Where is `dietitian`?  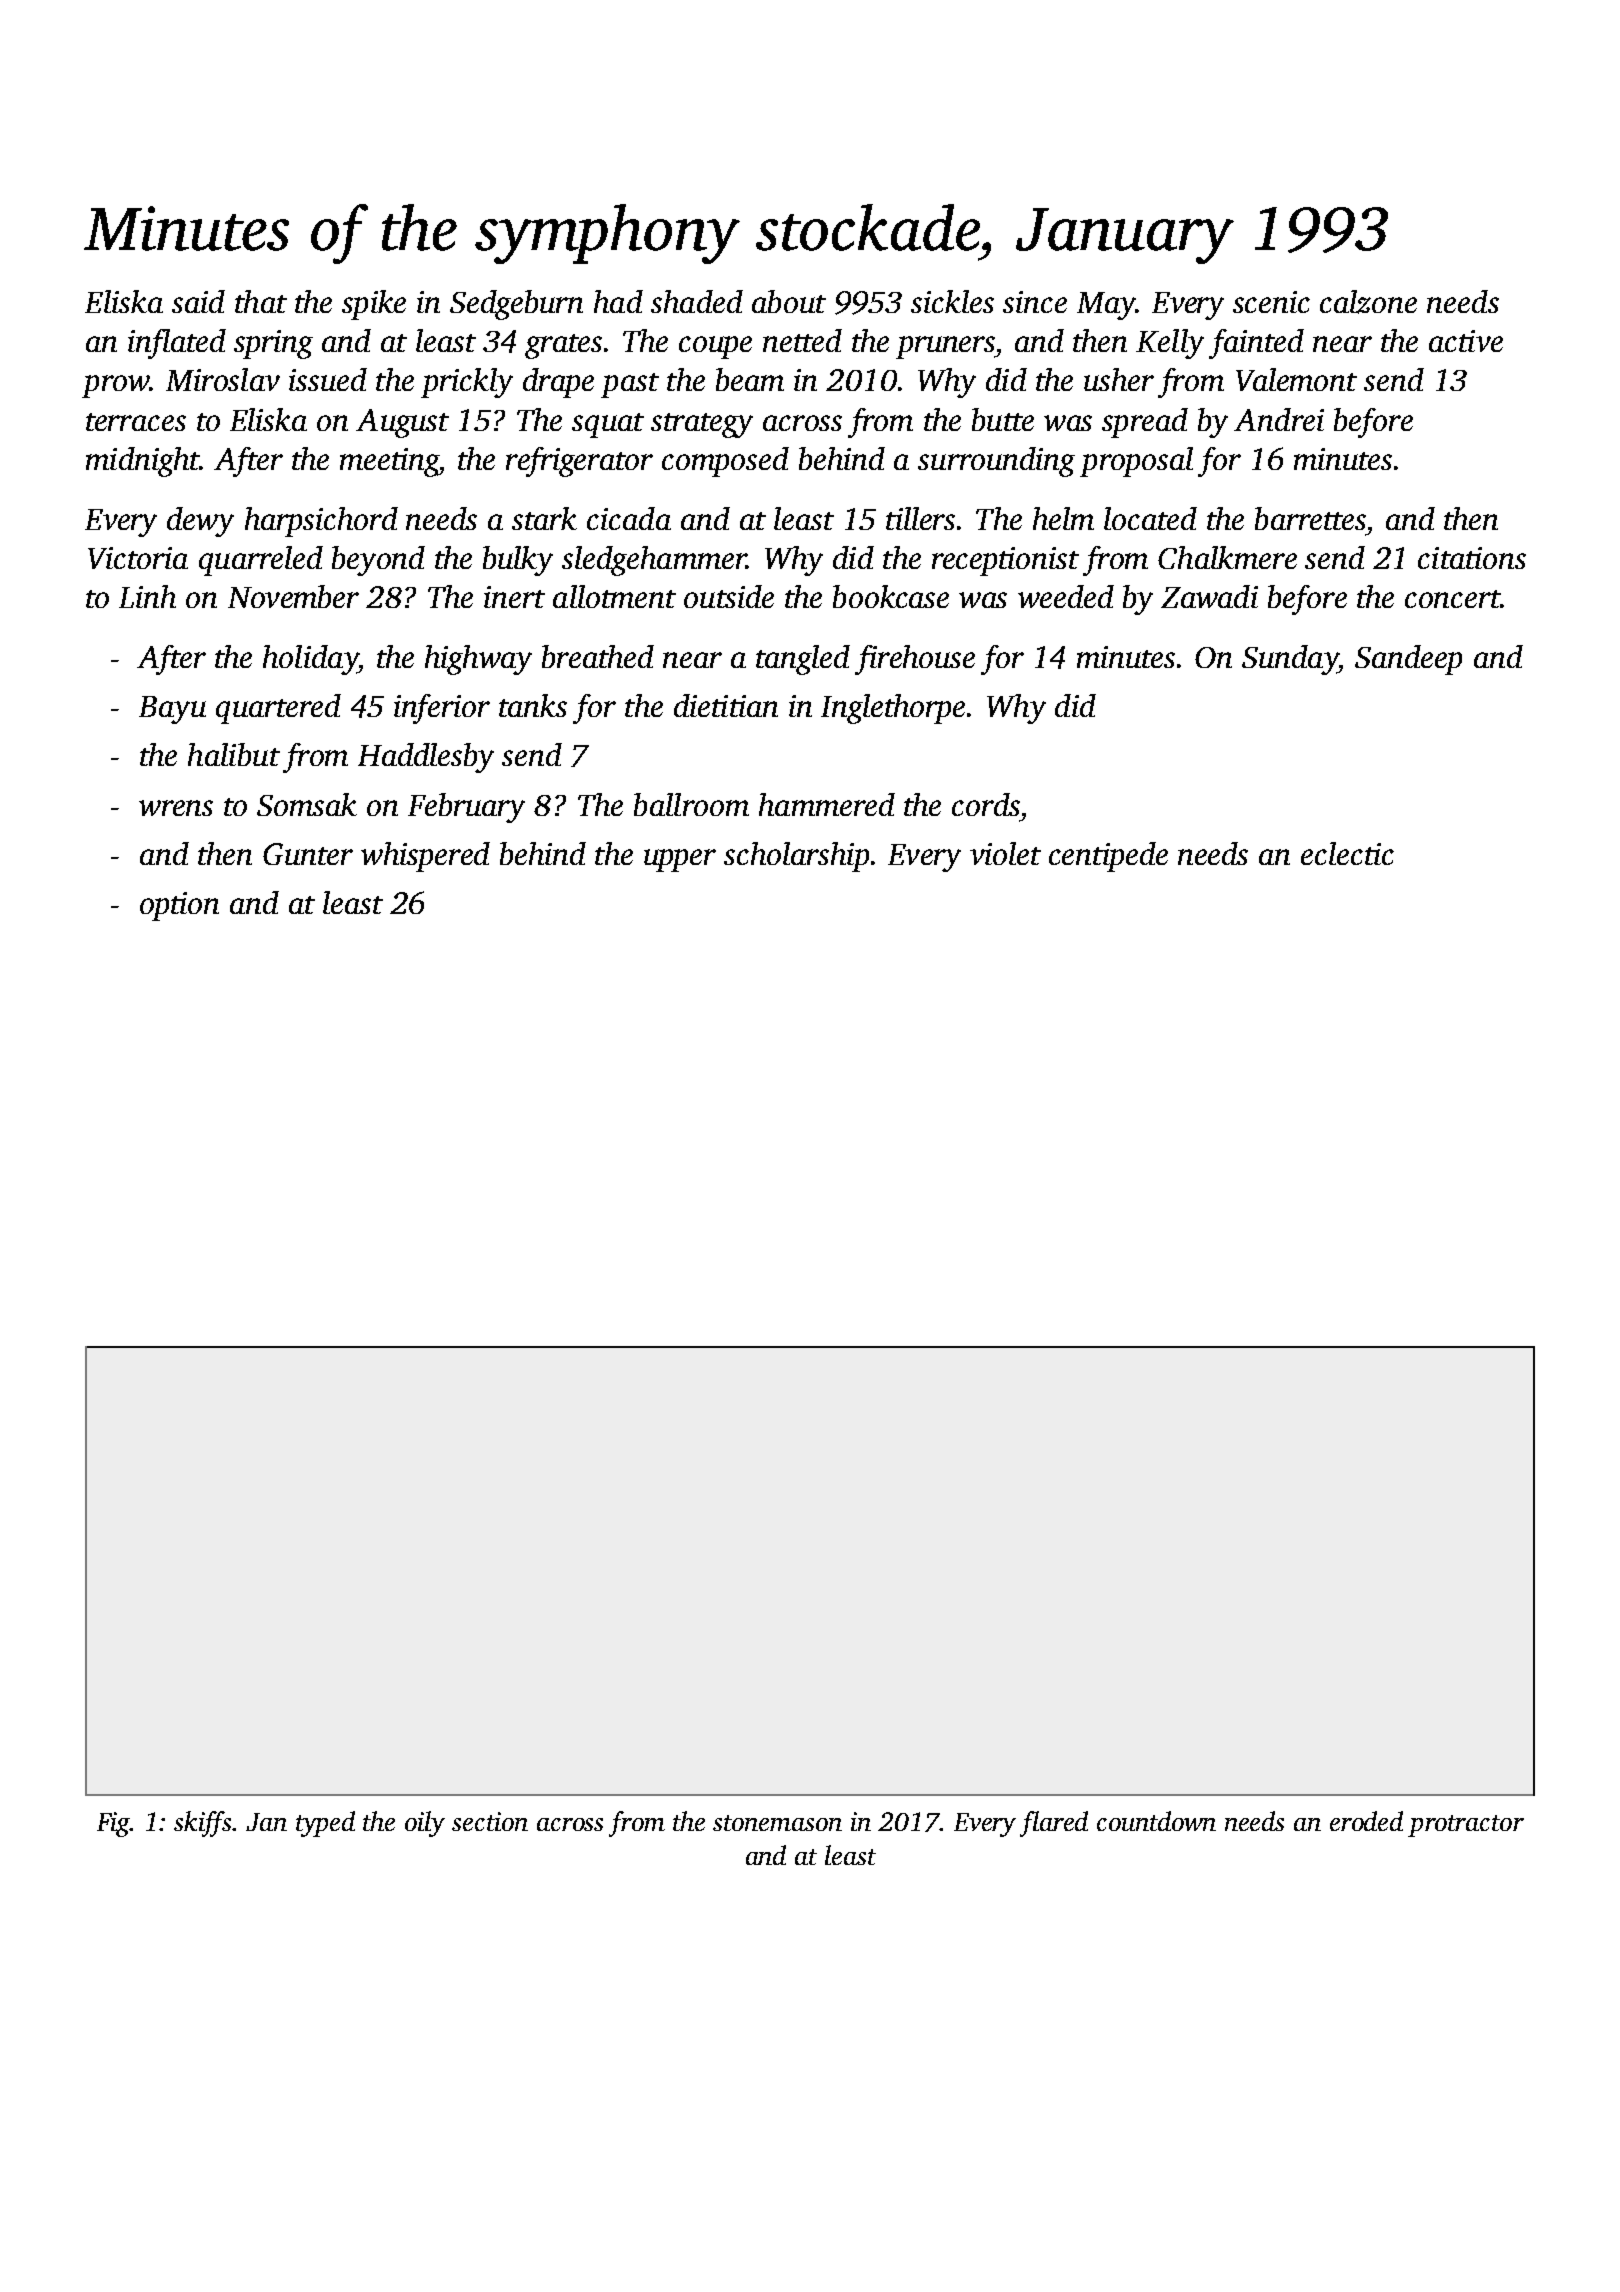 dietitian is located at coordinates (726, 705).
